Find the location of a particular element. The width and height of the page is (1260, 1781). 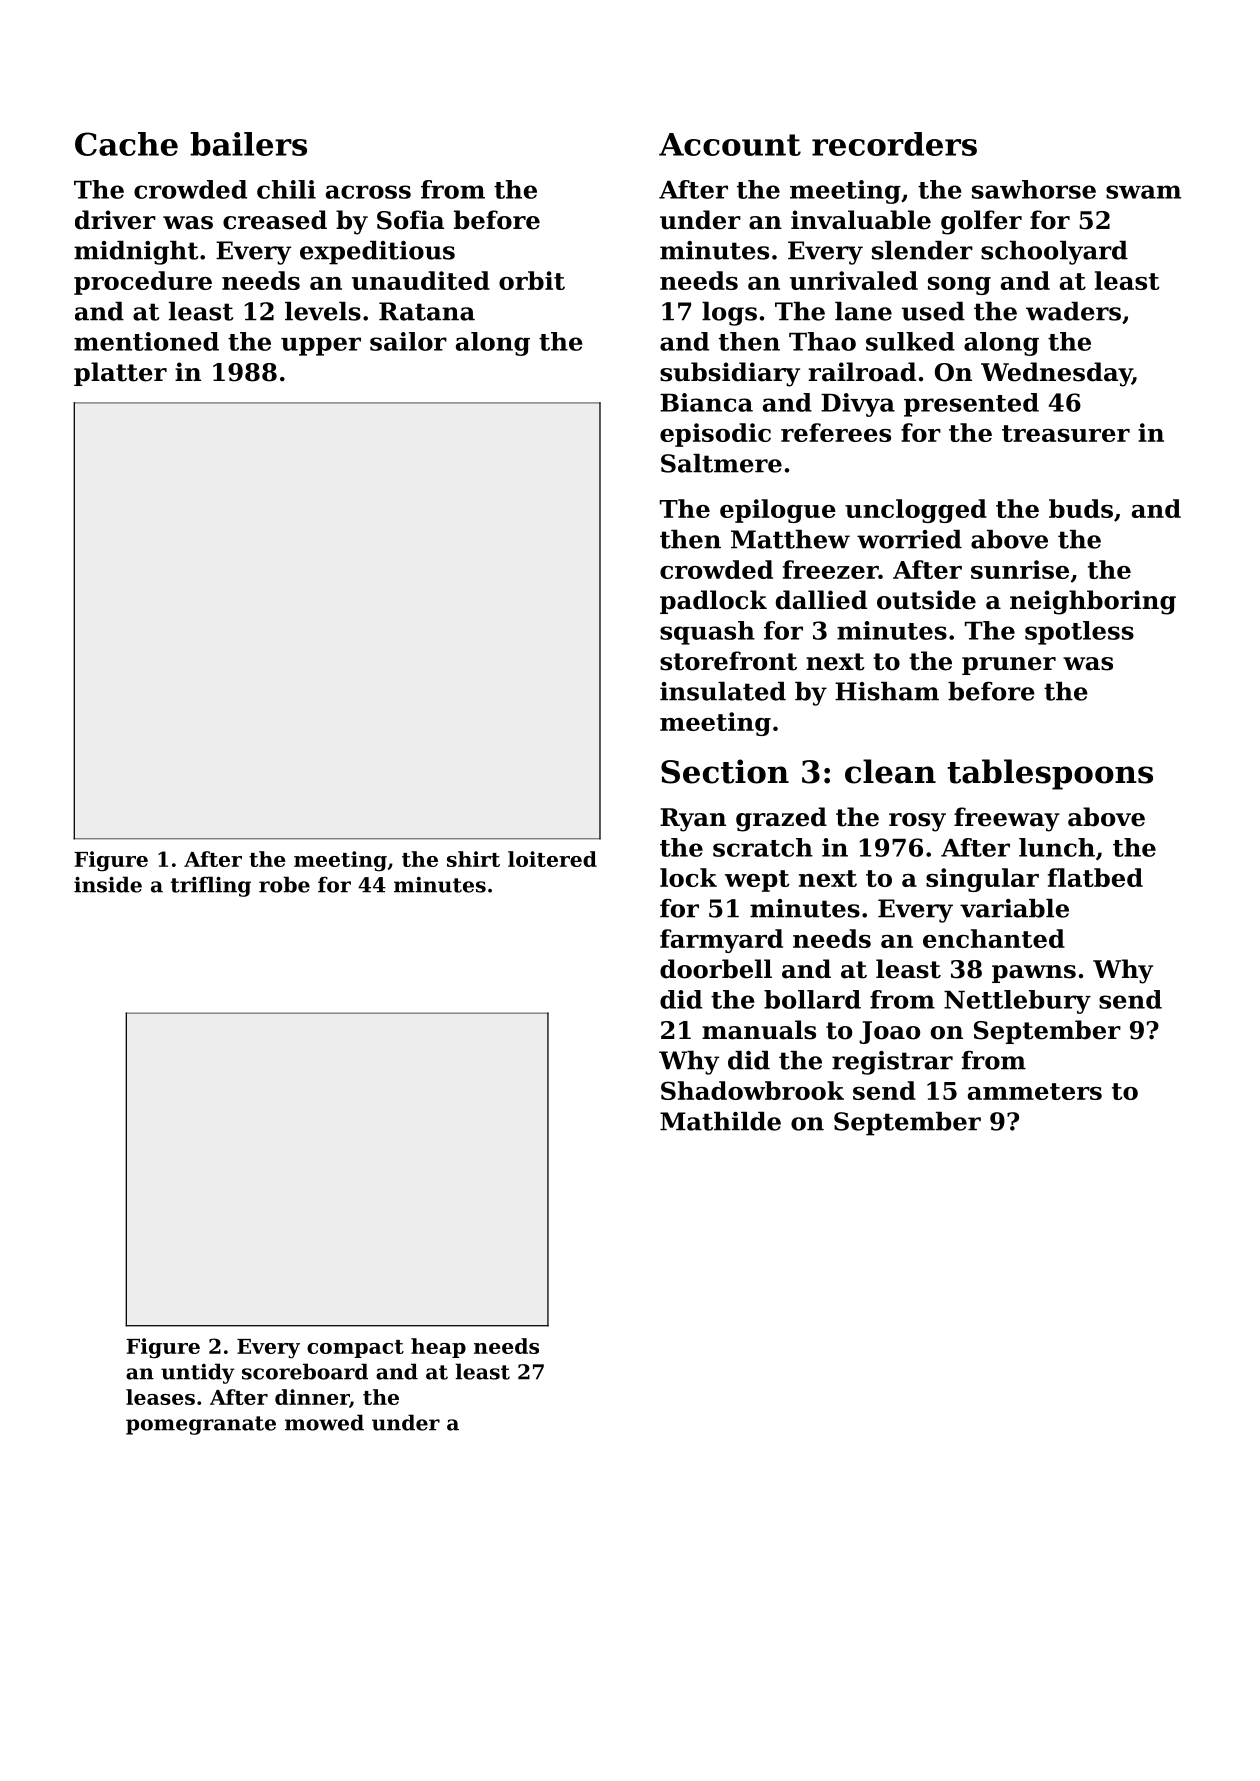

driver is located at coordinates (115, 220).
